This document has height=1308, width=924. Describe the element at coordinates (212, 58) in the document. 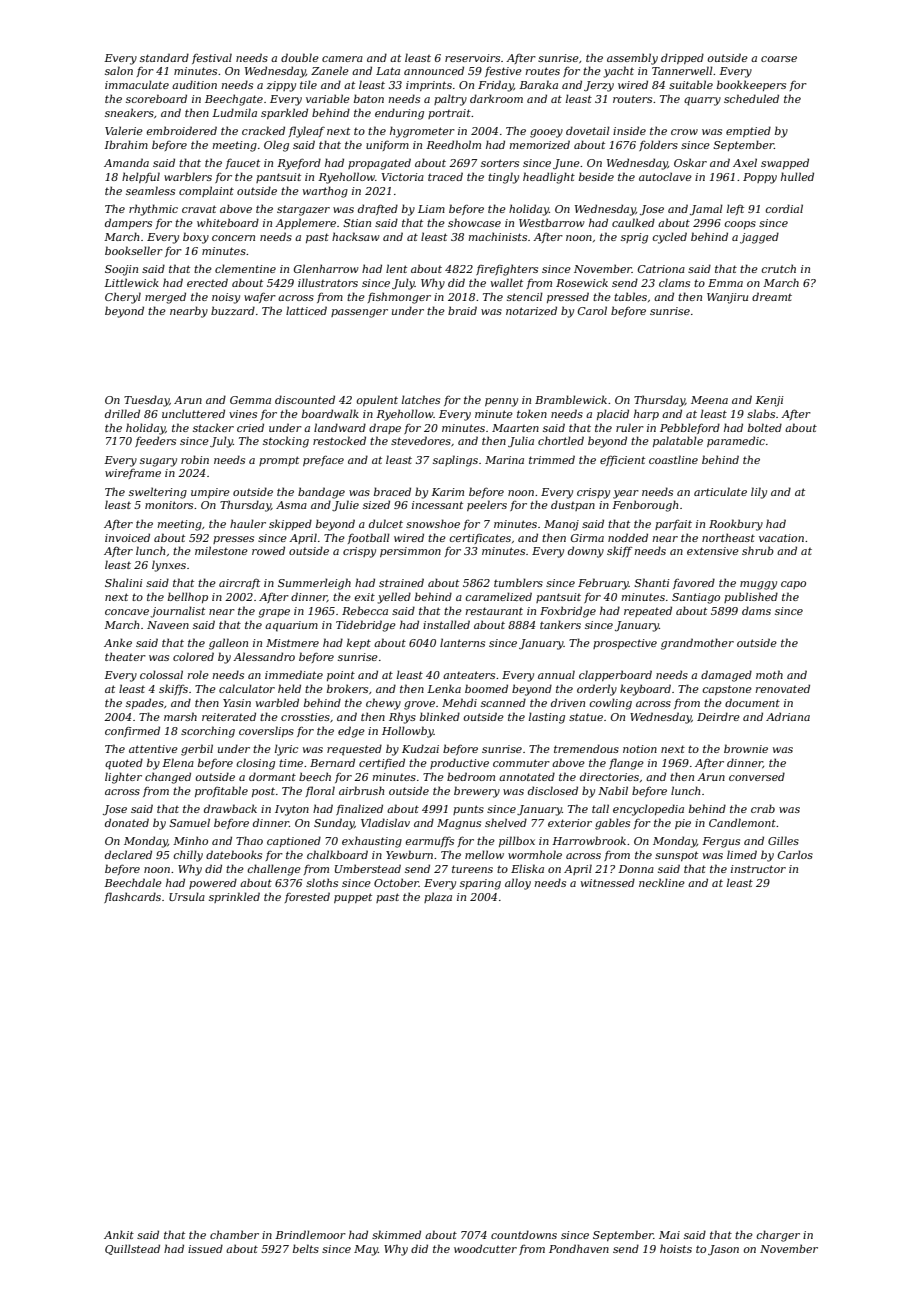

I see `festival` at that location.
